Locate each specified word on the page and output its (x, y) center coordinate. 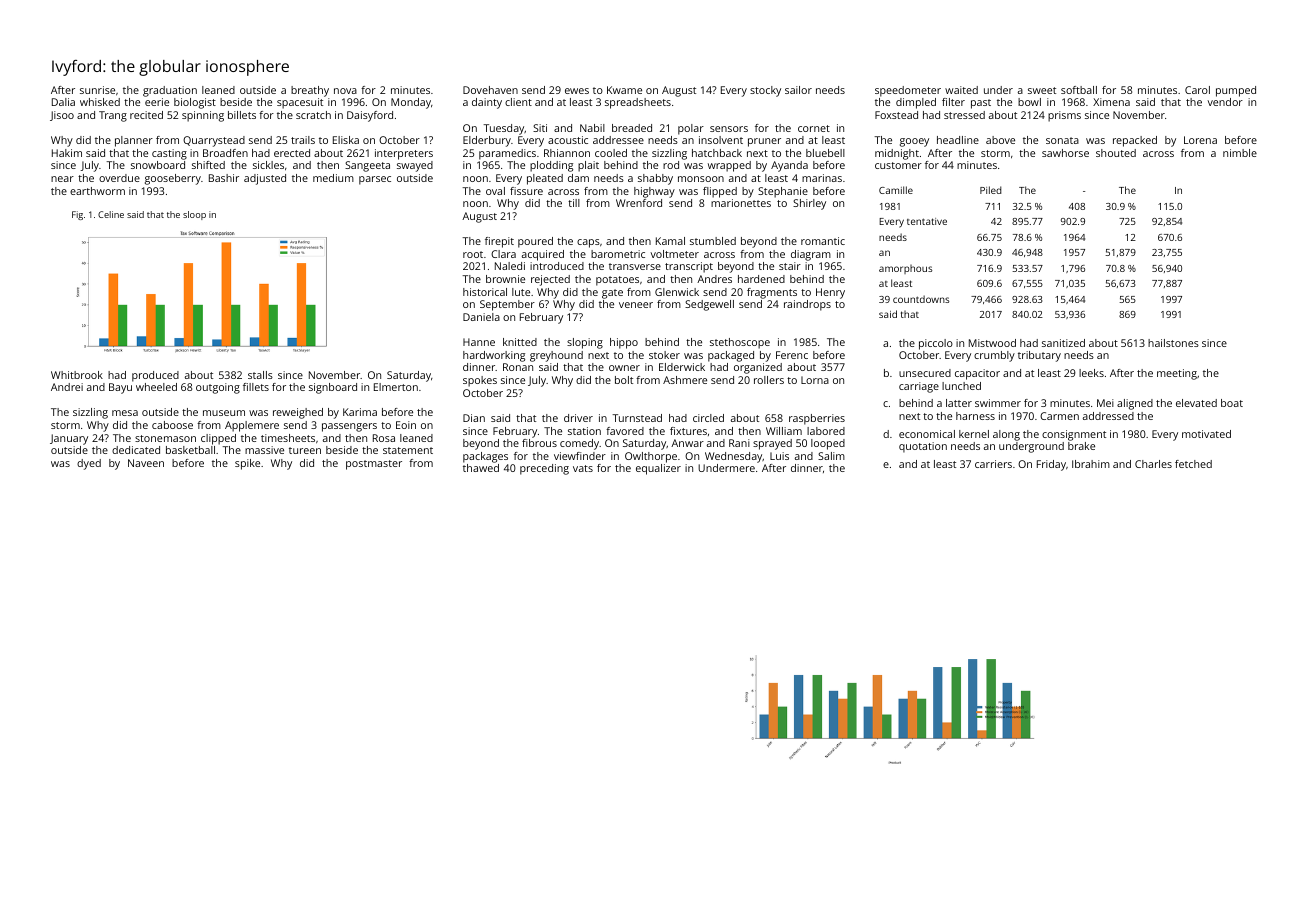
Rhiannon (567, 153)
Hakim (67, 153)
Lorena (1200, 140)
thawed (481, 468)
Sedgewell (709, 305)
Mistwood (992, 343)
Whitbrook (77, 375)
